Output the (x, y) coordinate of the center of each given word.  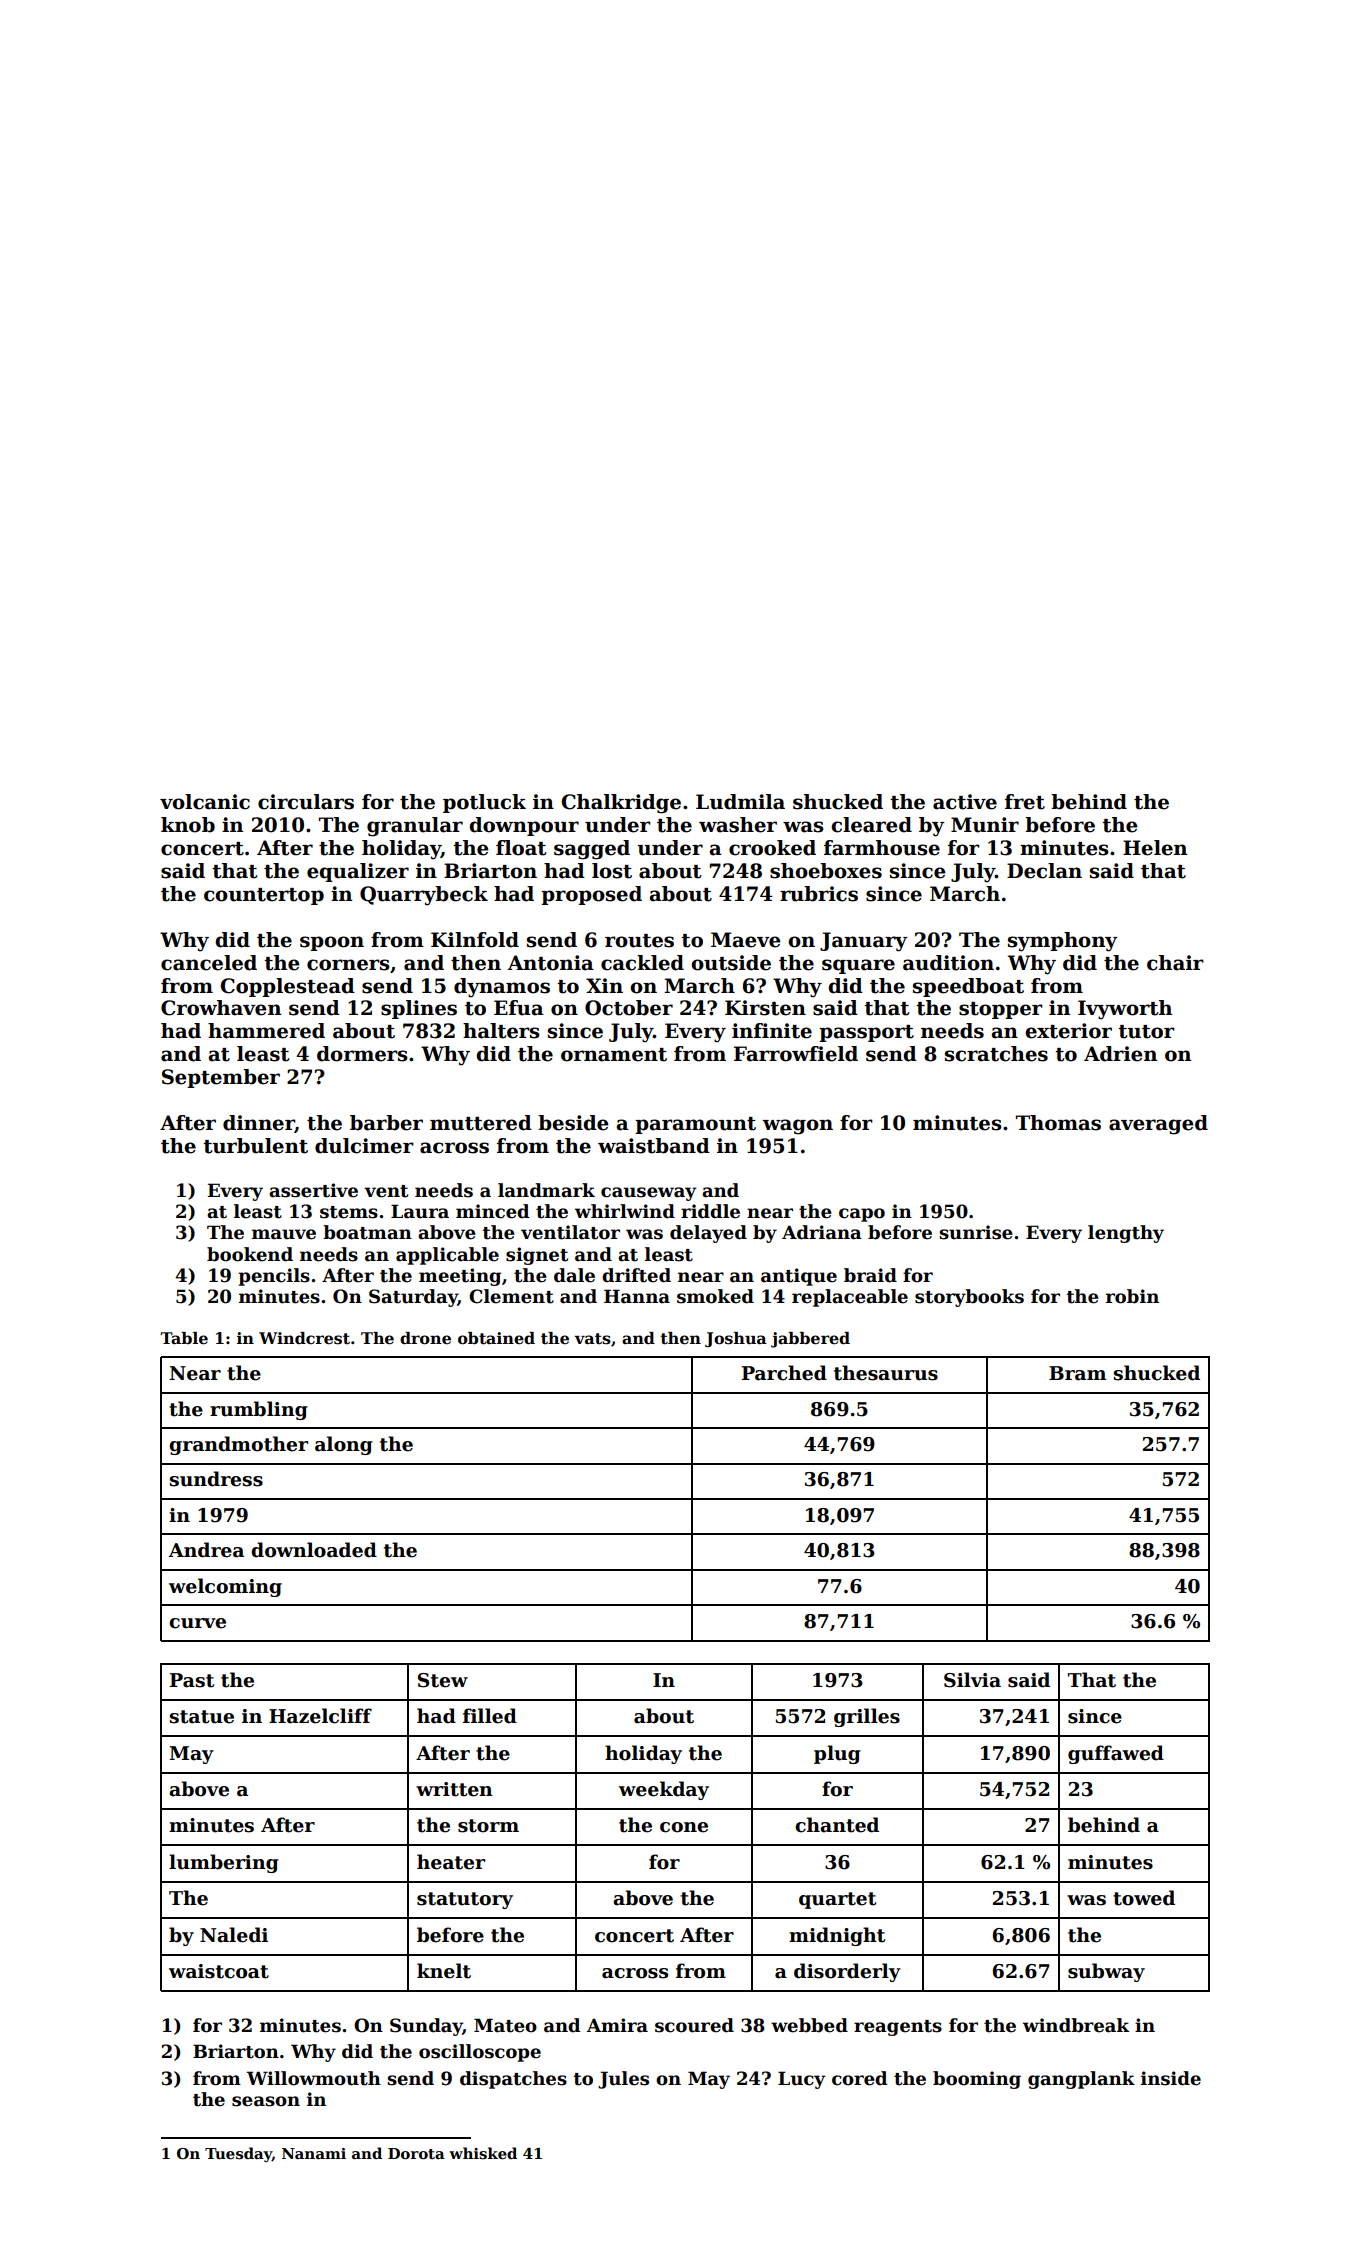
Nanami (314, 2153)
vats (592, 1339)
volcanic (205, 802)
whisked (483, 2153)
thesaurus (886, 1373)
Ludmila (740, 802)
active (965, 802)
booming (977, 2080)
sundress (216, 1479)
